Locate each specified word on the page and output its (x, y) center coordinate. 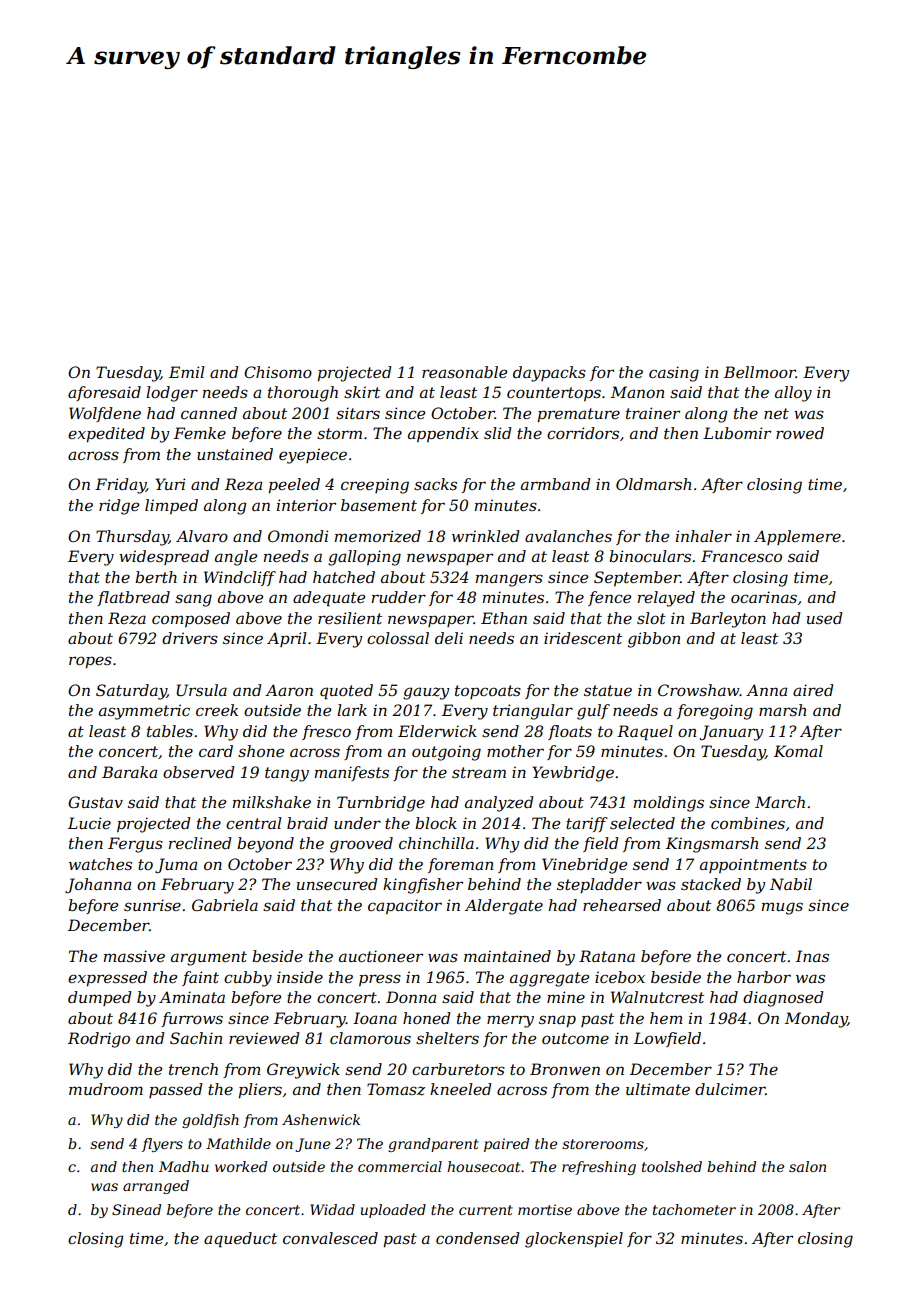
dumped (99, 998)
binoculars (650, 556)
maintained (507, 956)
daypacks (549, 374)
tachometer (694, 1209)
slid (497, 433)
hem (666, 1018)
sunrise (152, 905)
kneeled (460, 1089)
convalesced (330, 1238)
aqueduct (240, 1240)
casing (674, 374)
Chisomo (278, 372)
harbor (764, 977)
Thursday (132, 538)
